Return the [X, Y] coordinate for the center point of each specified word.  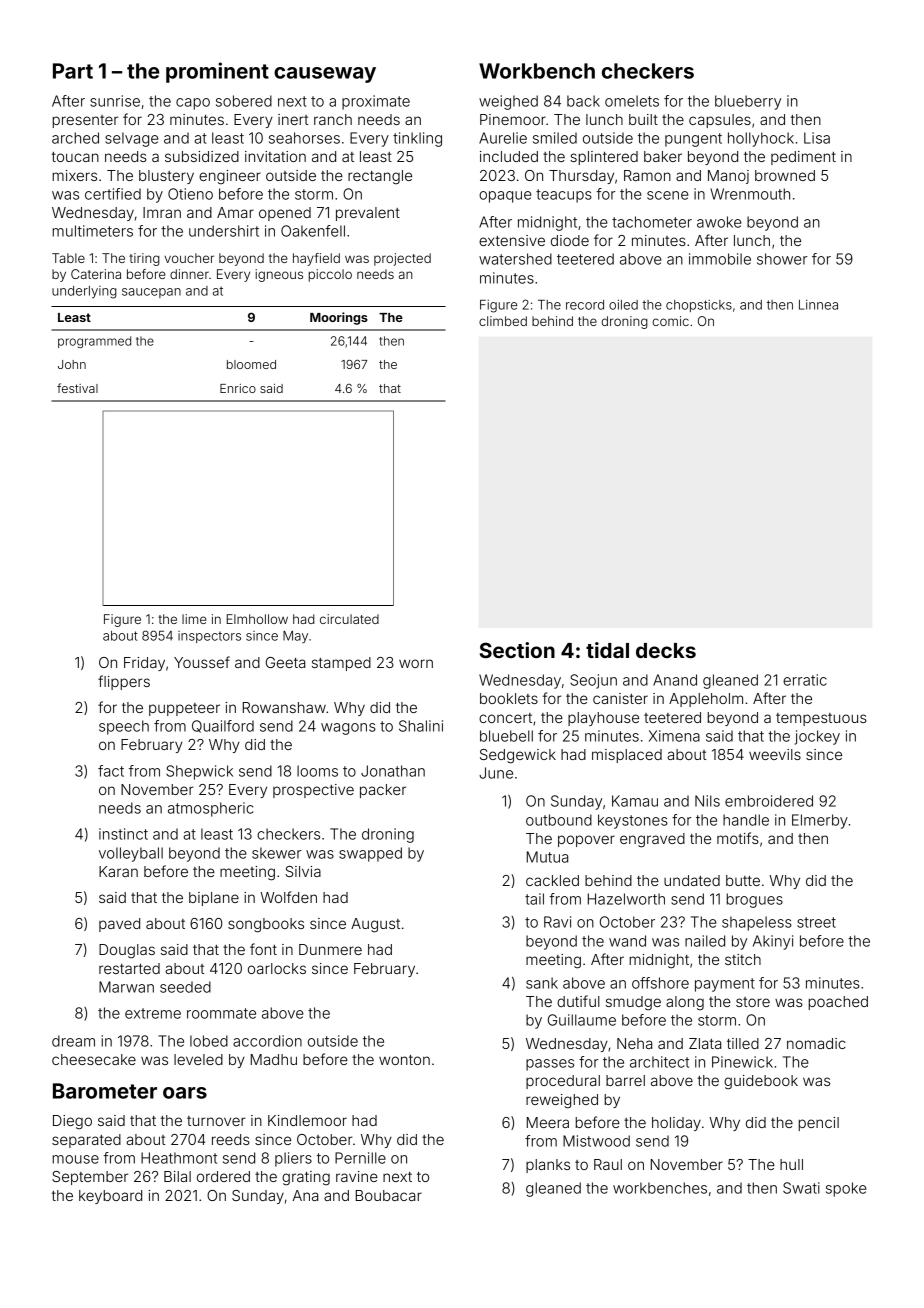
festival [77, 388]
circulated [349, 619]
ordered [223, 1176]
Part [73, 71]
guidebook [761, 1082]
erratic [805, 680]
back [583, 101]
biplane [214, 899]
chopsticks [699, 306]
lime [194, 619]
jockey [817, 737]
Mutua [547, 857]
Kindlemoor [307, 1120]
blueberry [748, 102]
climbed [503, 321]
